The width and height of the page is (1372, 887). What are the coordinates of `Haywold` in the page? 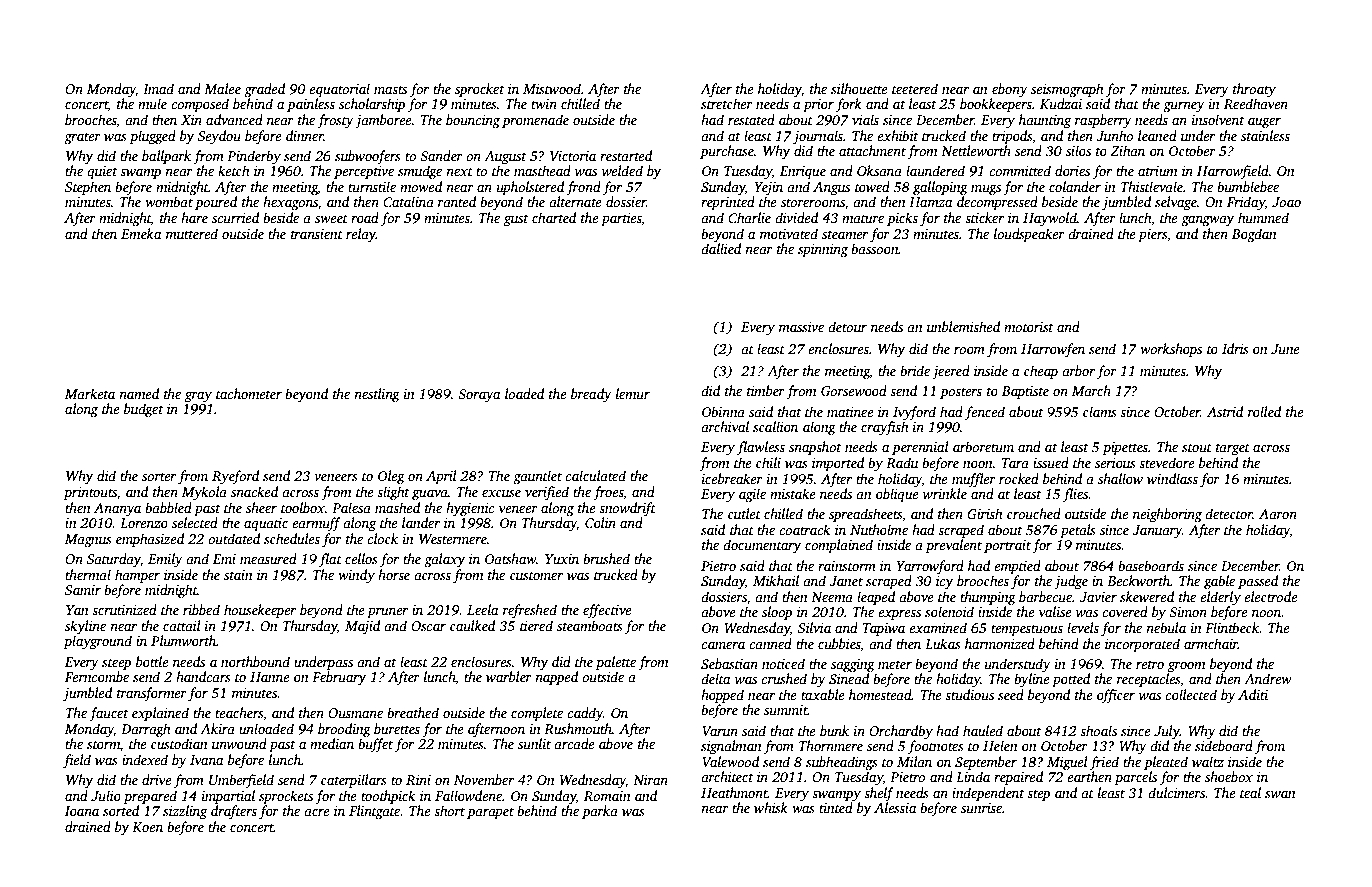 It's located at (1050, 219).
